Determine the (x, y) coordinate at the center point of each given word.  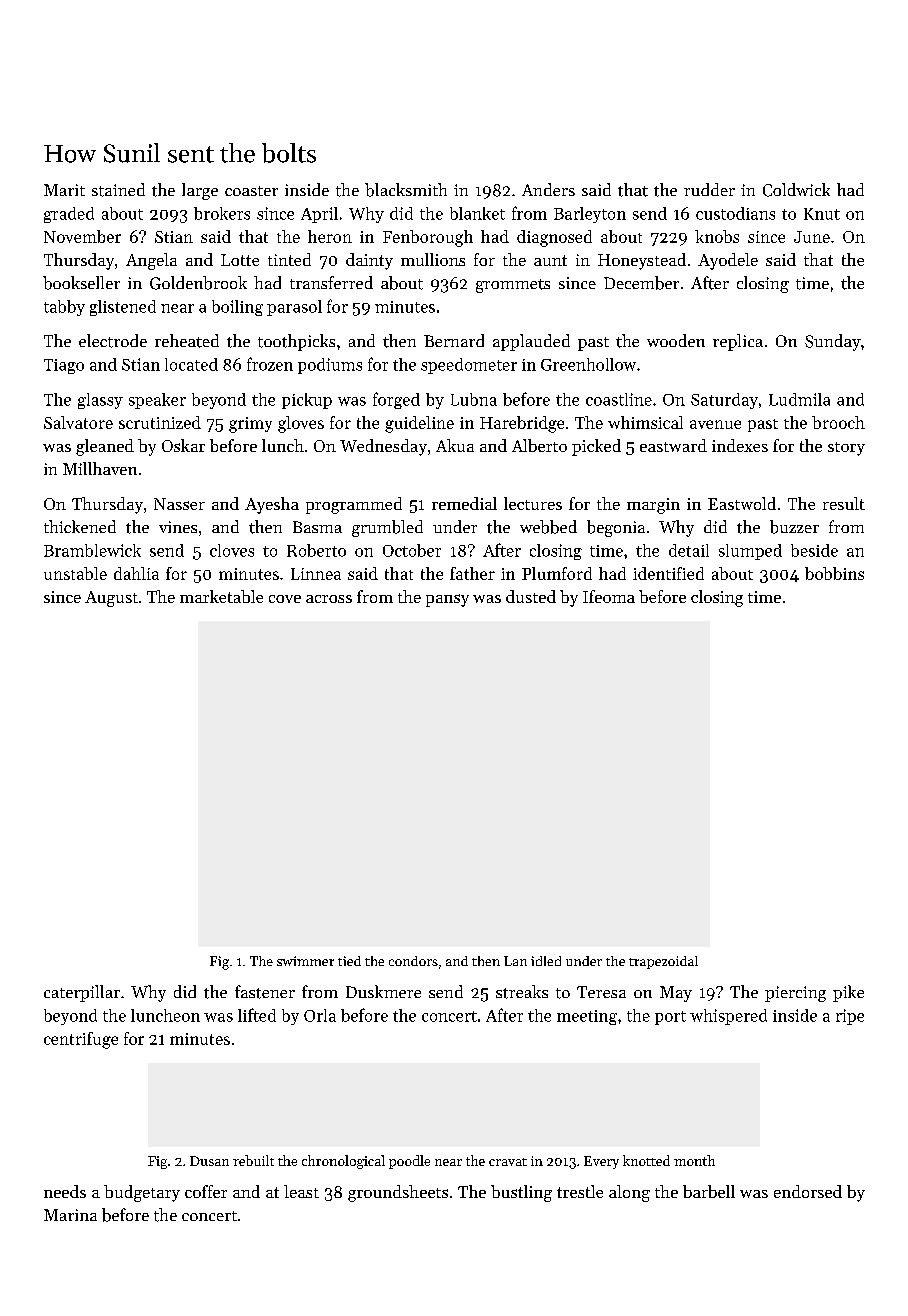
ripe (850, 1017)
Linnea (316, 574)
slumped (750, 552)
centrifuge (81, 1040)
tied (349, 961)
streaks (522, 992)
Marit (64, 190)
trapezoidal (663, 962)
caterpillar (82, 993)
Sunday (833, 342)
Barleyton (590, 215)
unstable (75, 573)
